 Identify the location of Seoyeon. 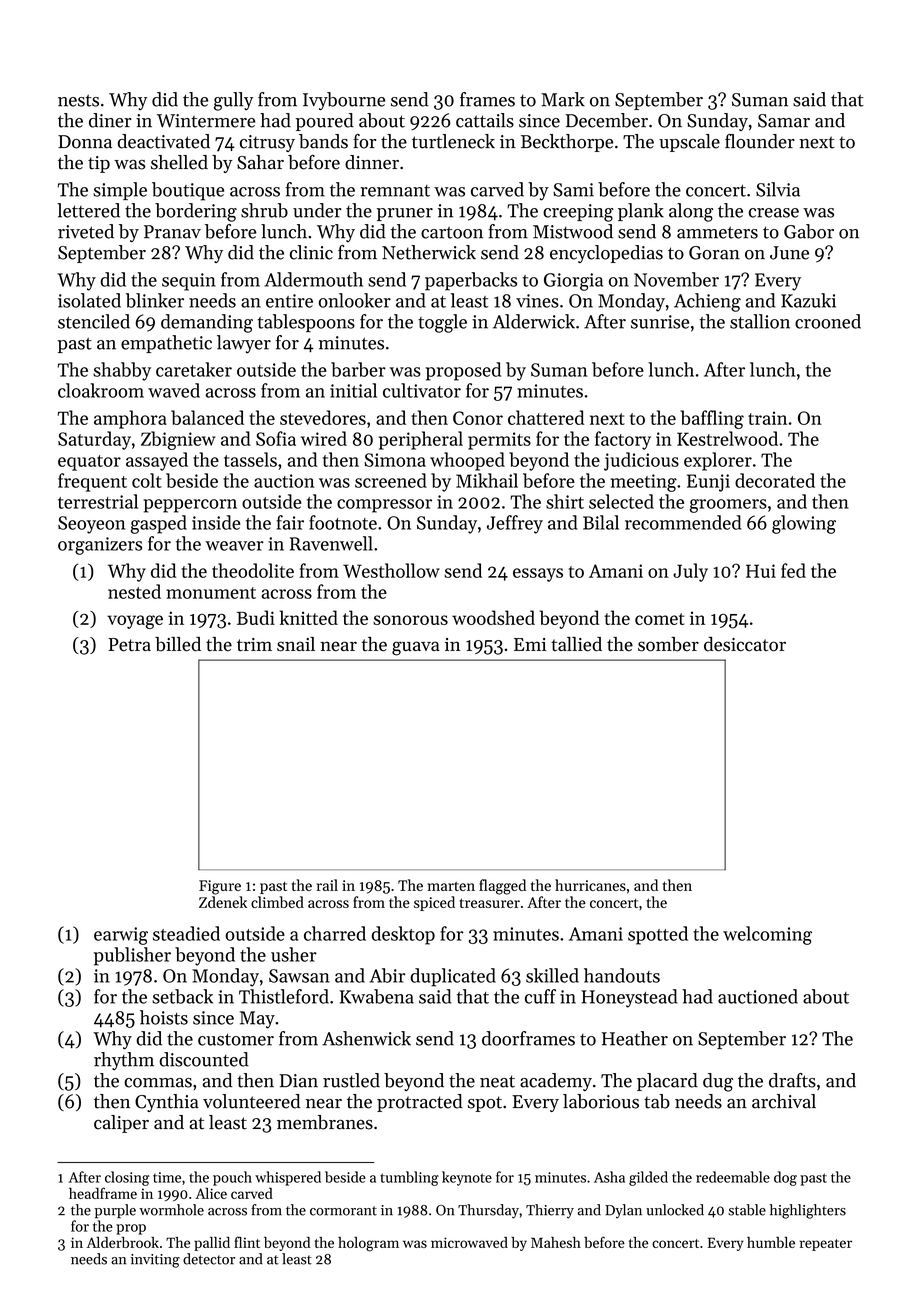
(91, 525).
